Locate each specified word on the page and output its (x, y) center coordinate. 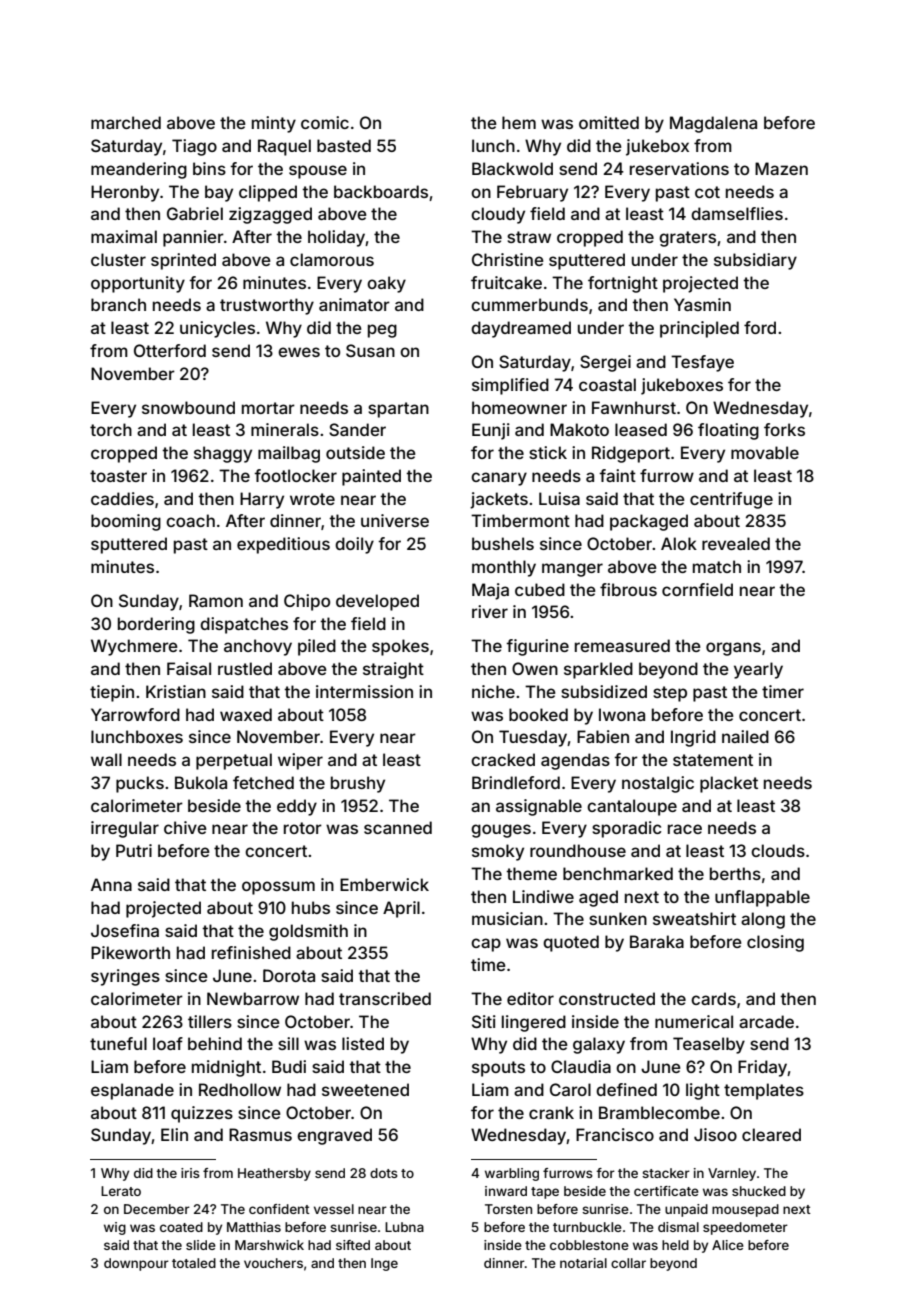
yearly (758, 670)
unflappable (762, 898)
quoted (571, 943)
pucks (140, 784)
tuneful (118, 1043)
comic (325, 122)
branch (118, 304)
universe (395, 520)
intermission (364, 691)
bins (209, 168)
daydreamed (521, 329)
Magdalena (713, 124)
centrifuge (731, 500)
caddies (122, 498)
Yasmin (702, 304)
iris (190, 1173)
